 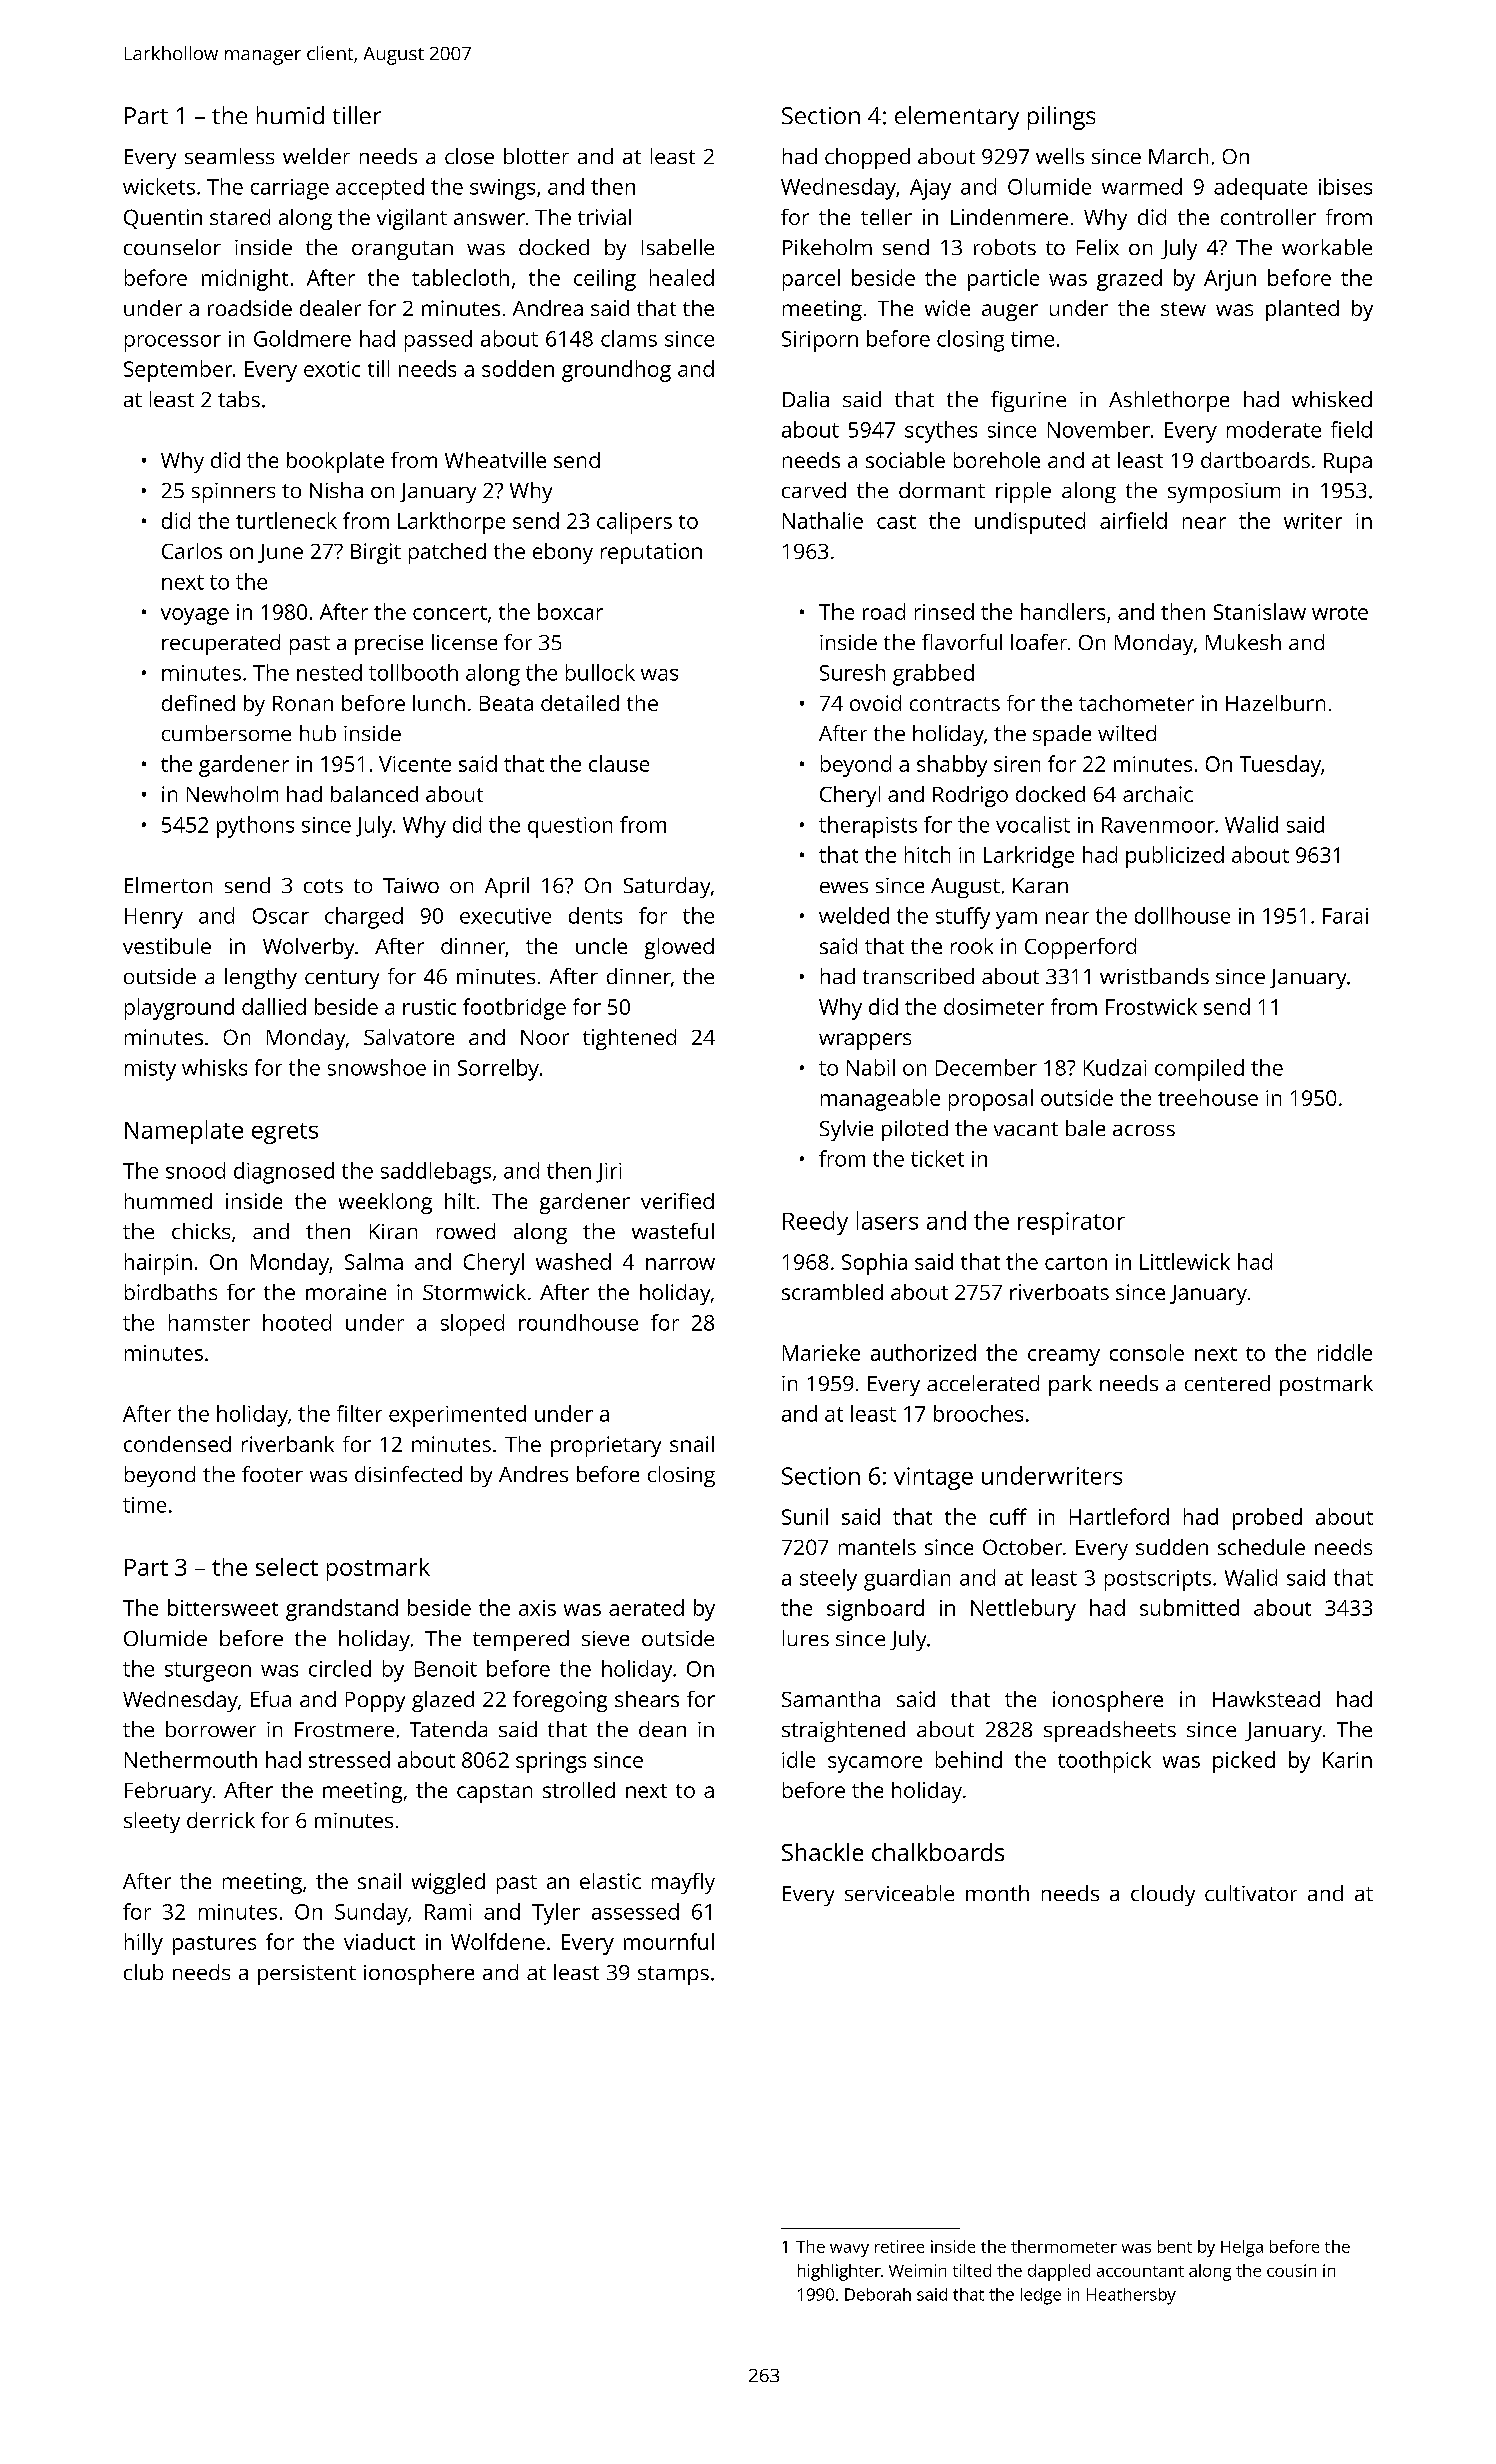 I want to click on Tuesday, so click(x=1280, y=766).
